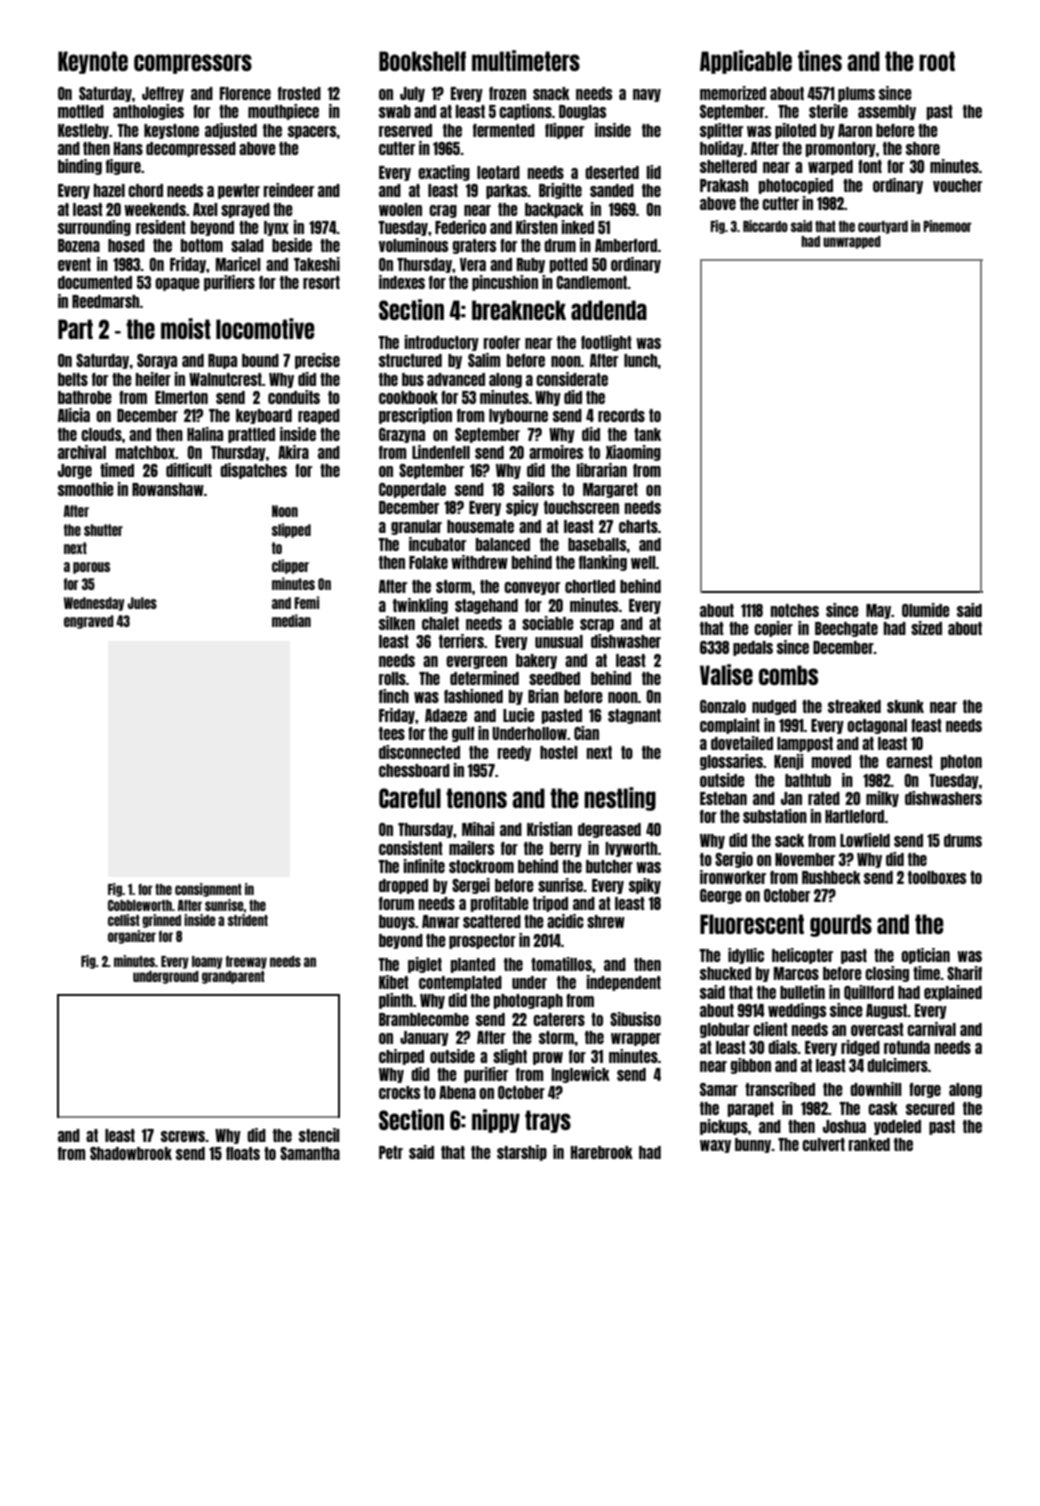  Describe the element at coordinates (191, 149) in the page. I see `decompressed` at that location.
